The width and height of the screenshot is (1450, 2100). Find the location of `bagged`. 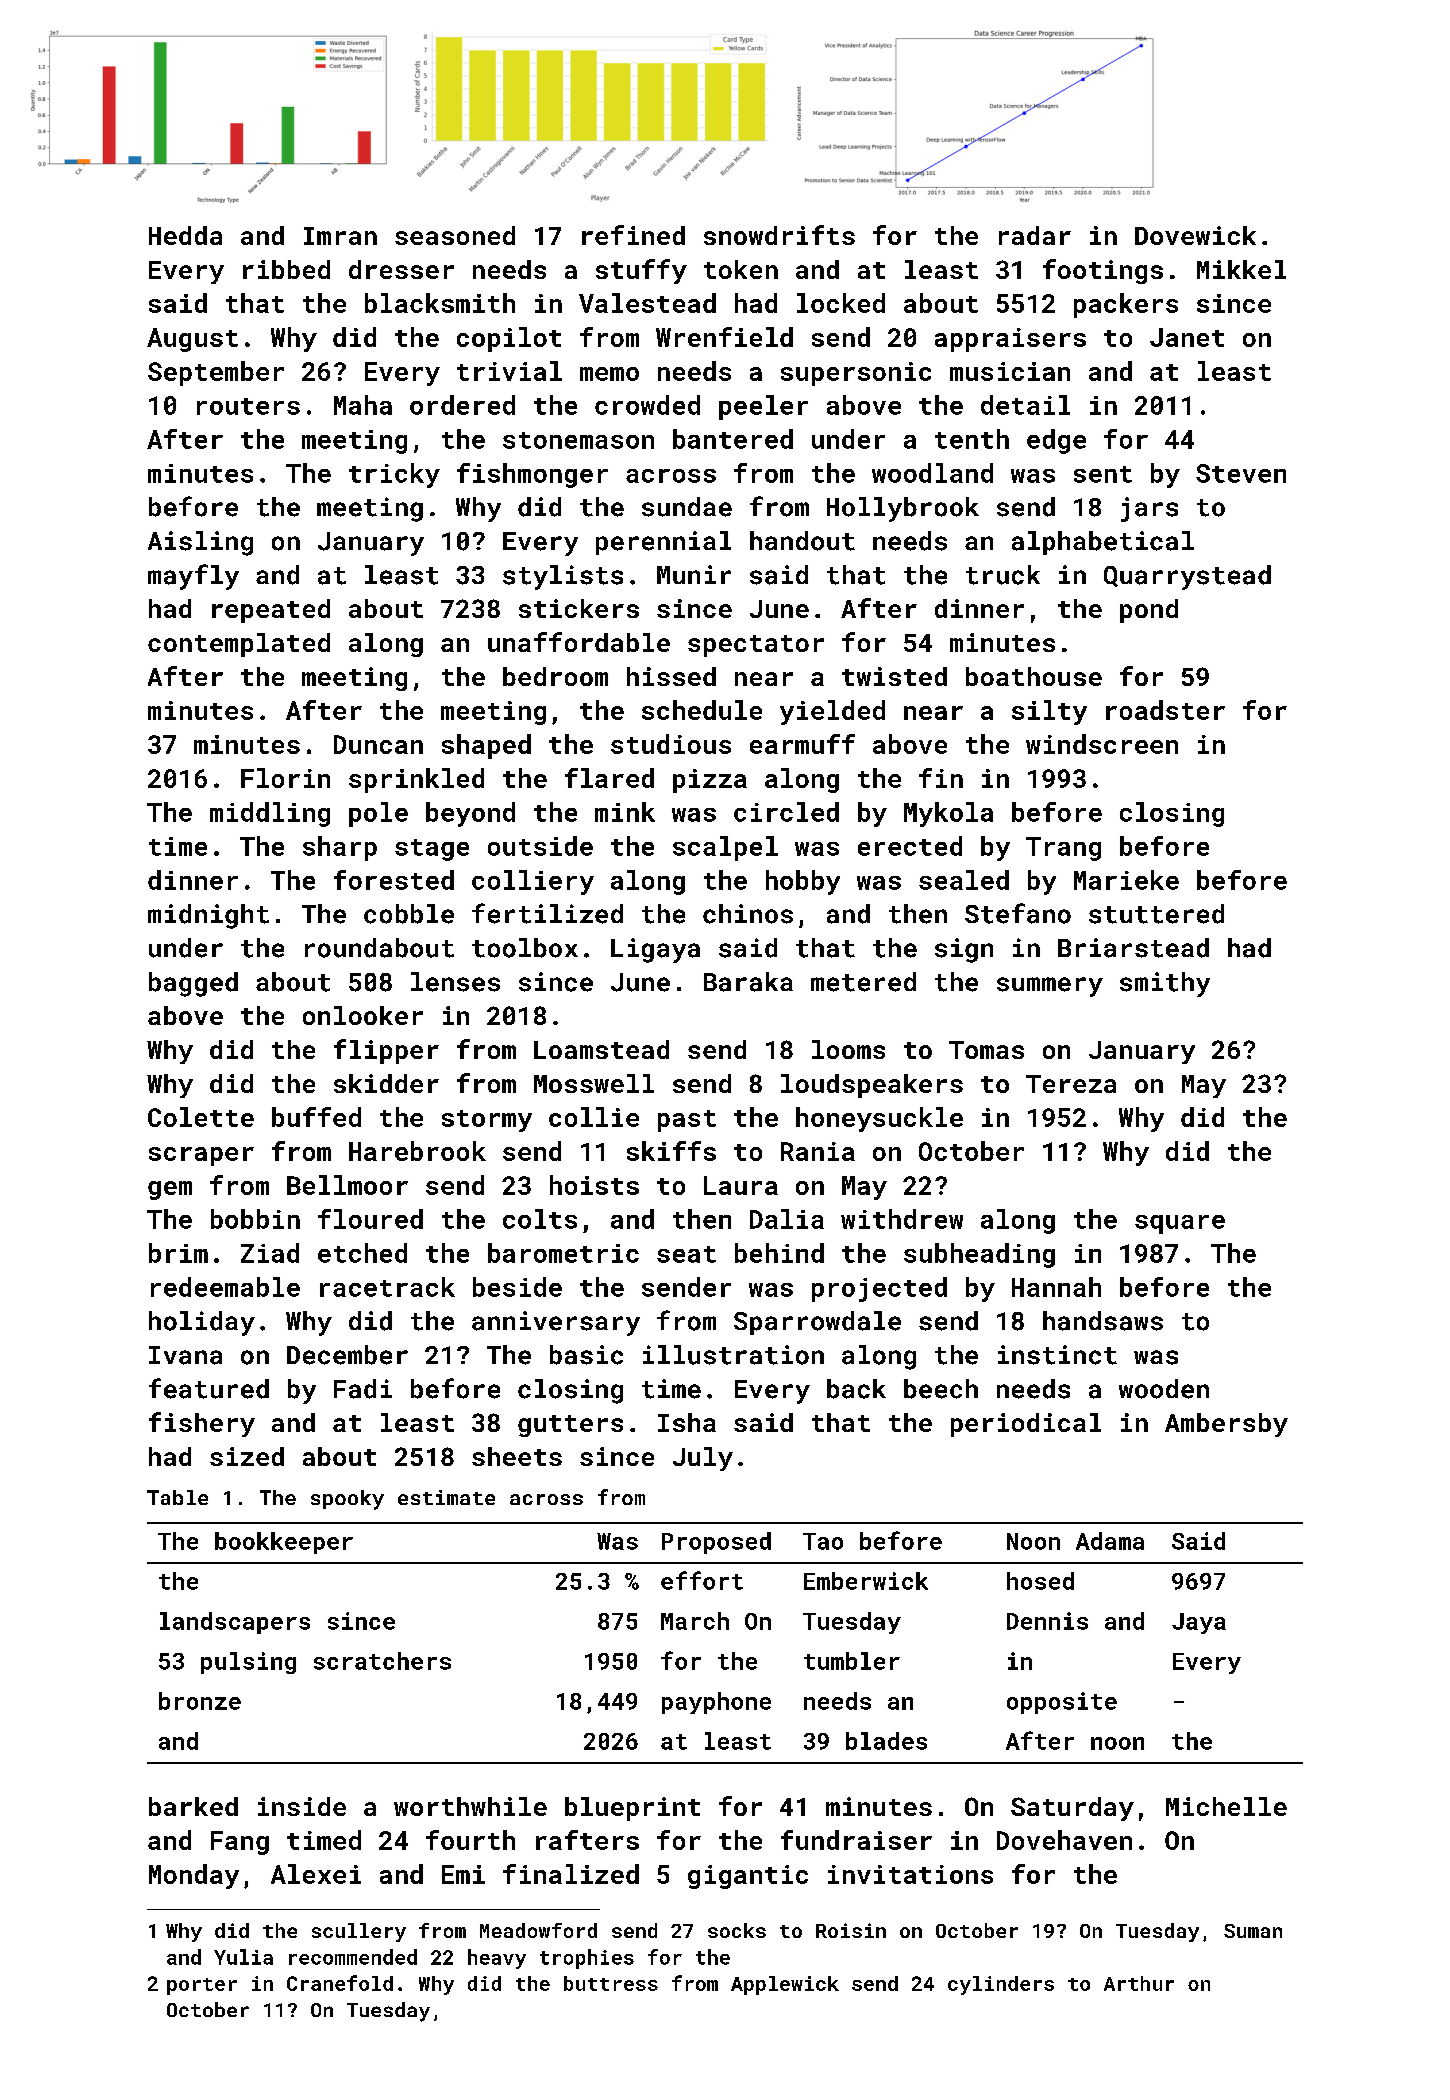

bagged is located at coordinates (193, 984).
